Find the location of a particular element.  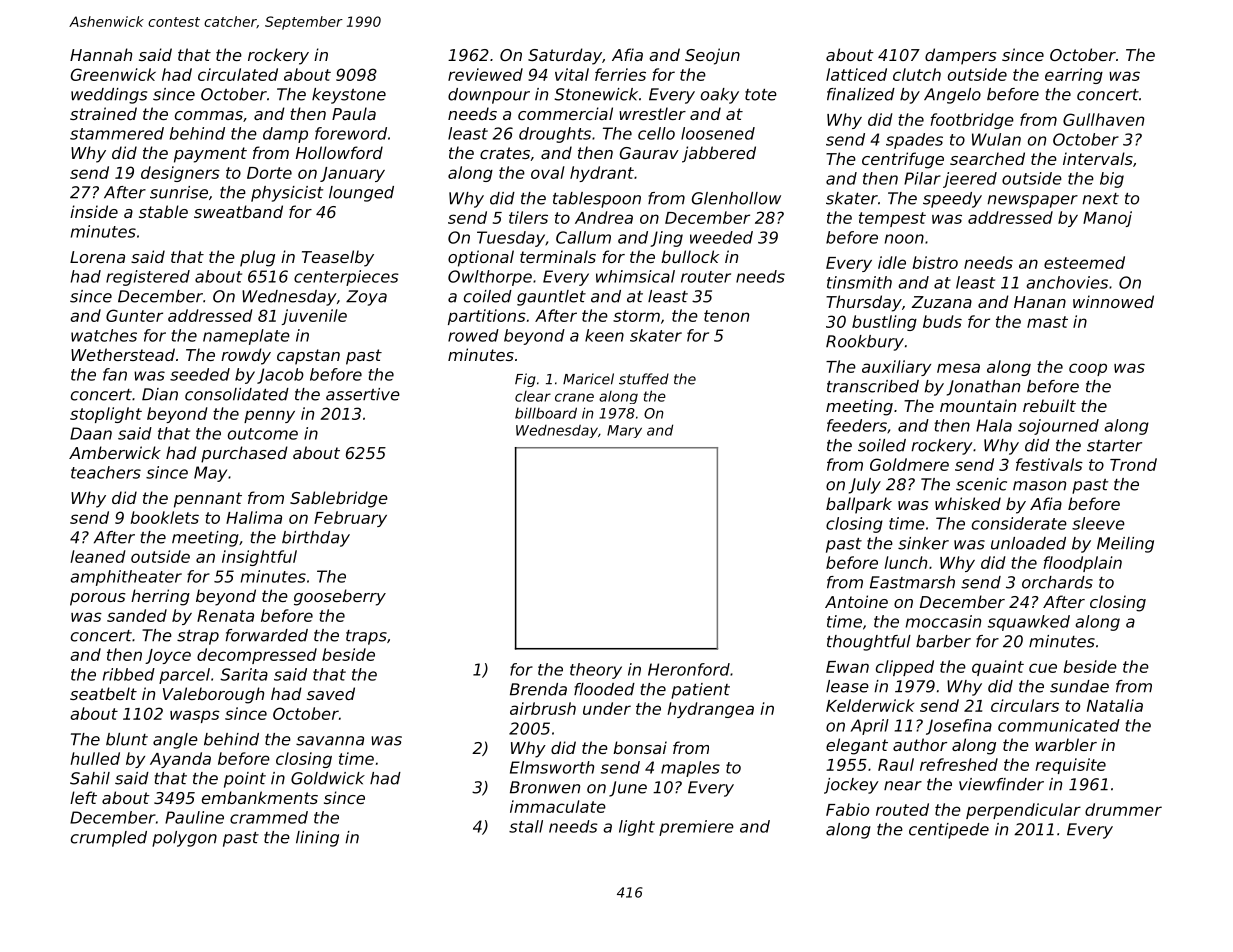

starter is located at coordinates (1114, 446).
